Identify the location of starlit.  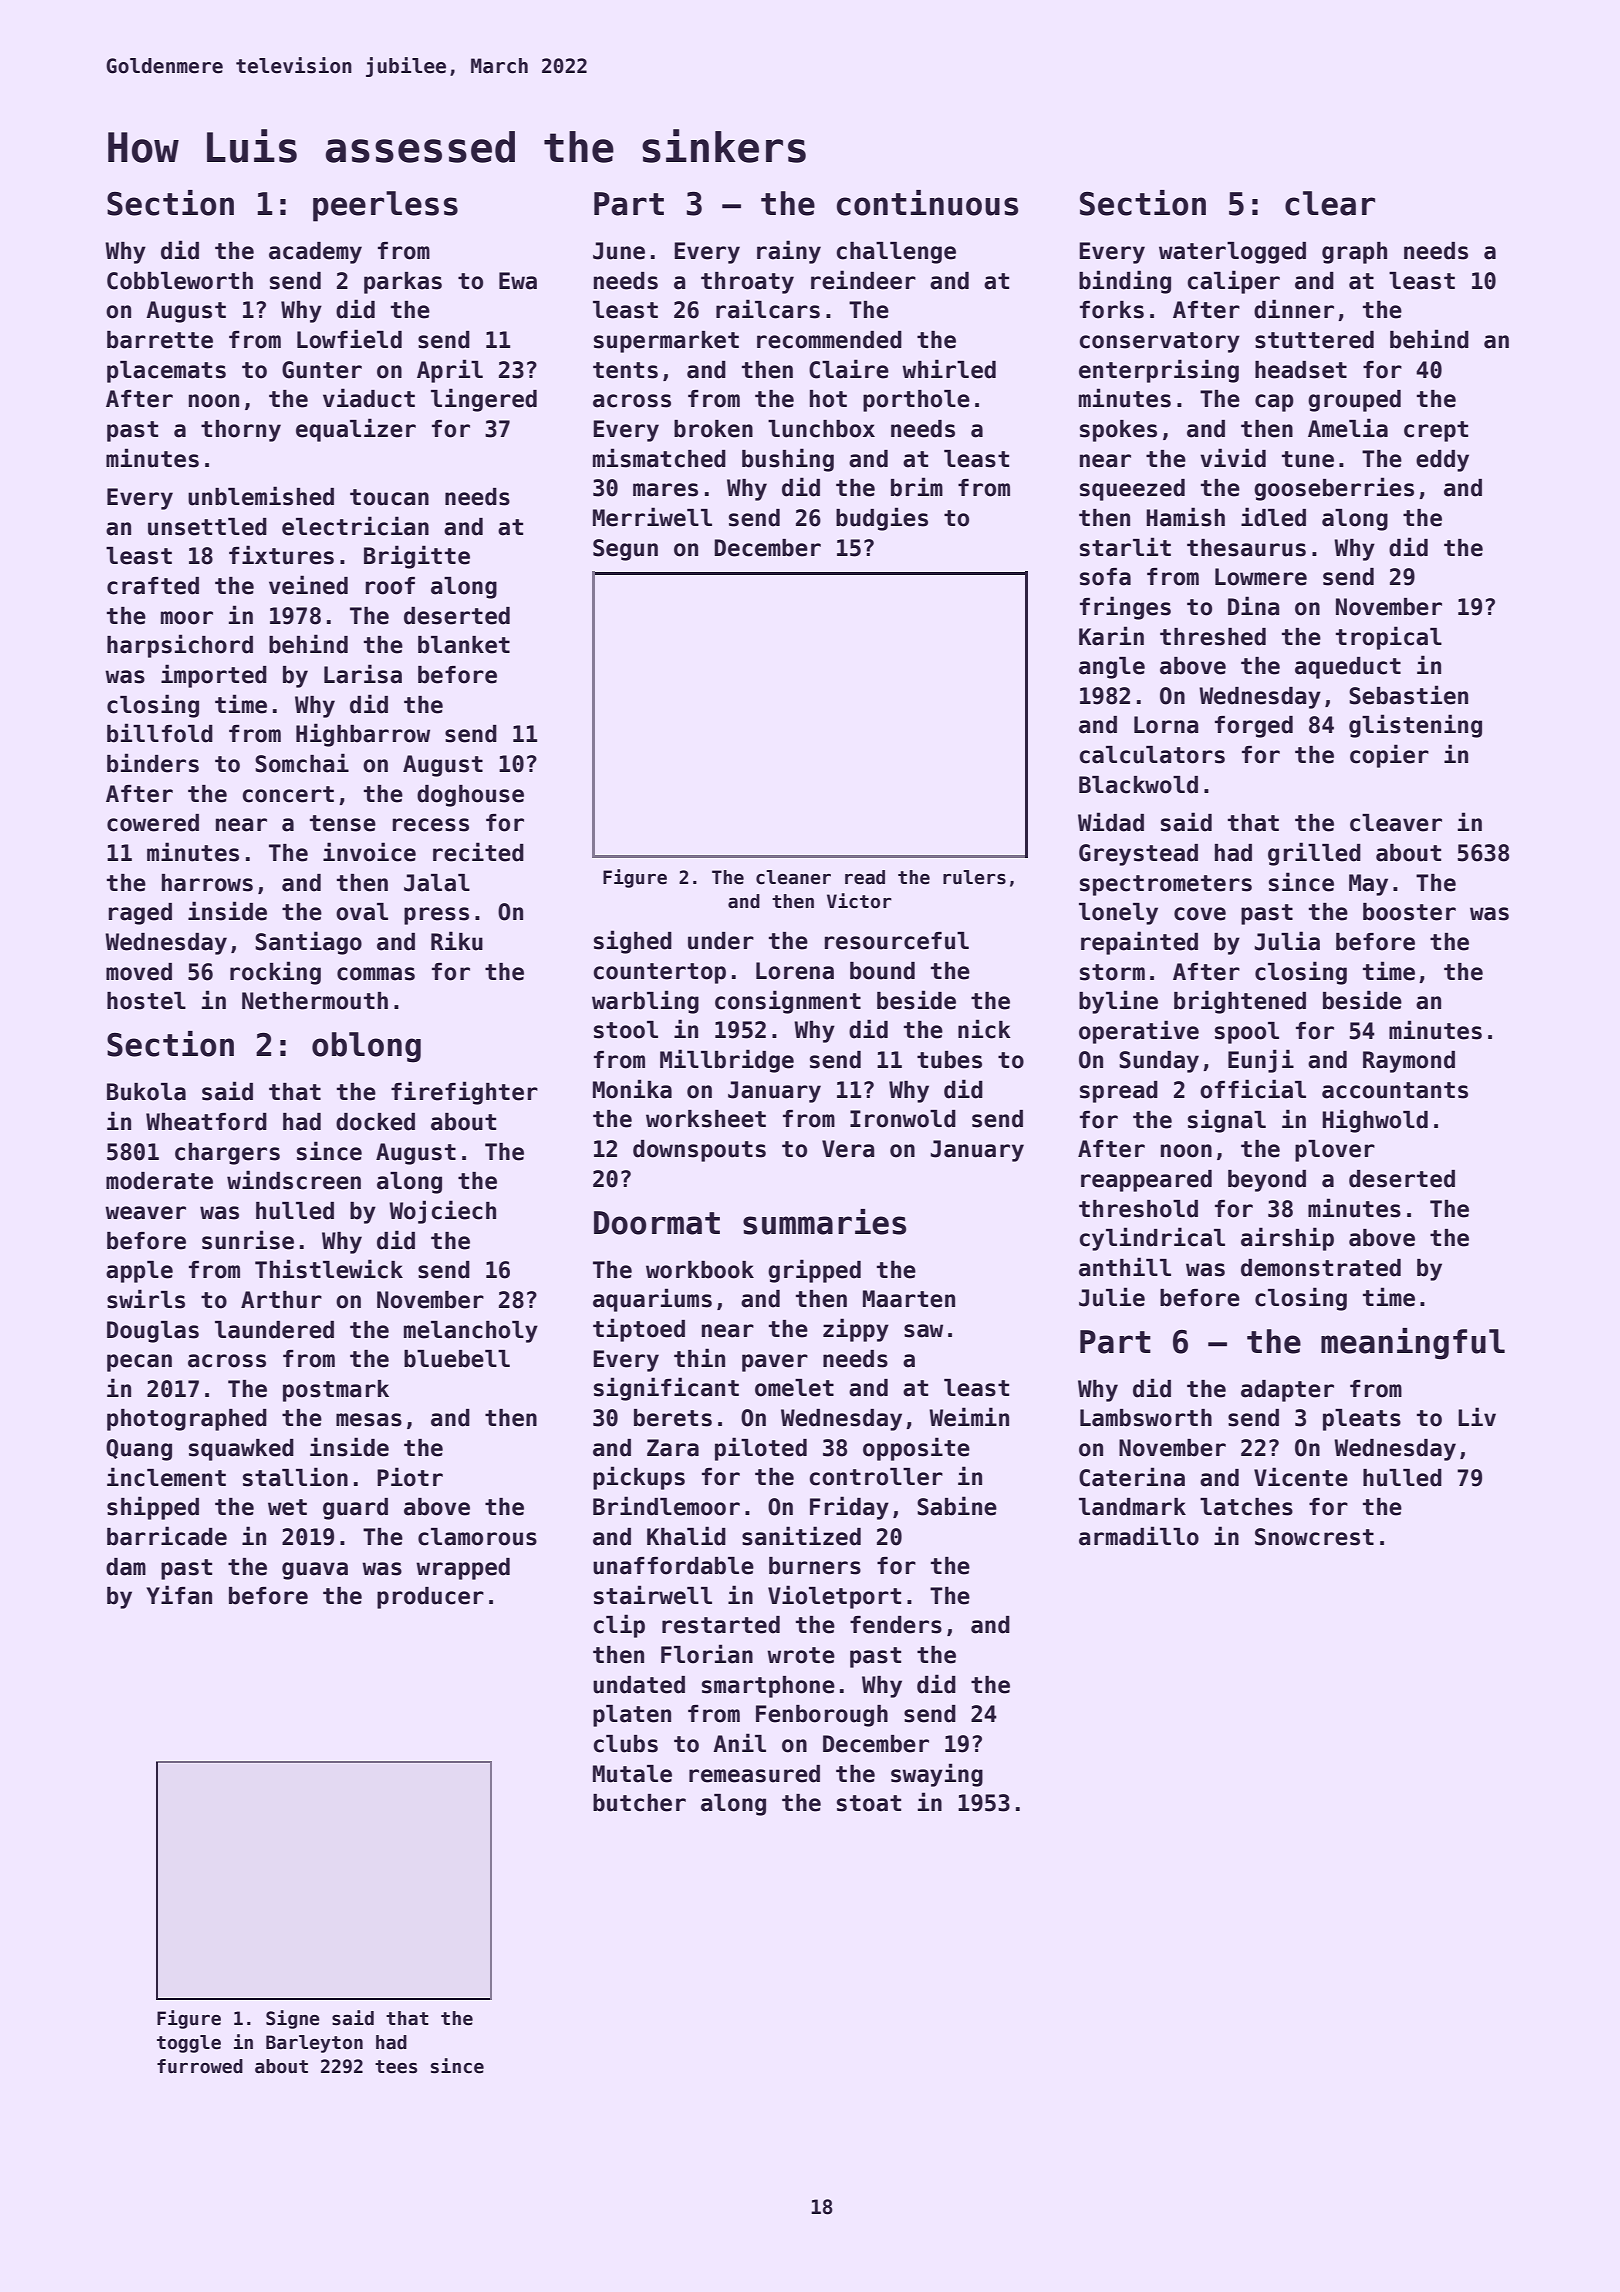
(1125, 547).
